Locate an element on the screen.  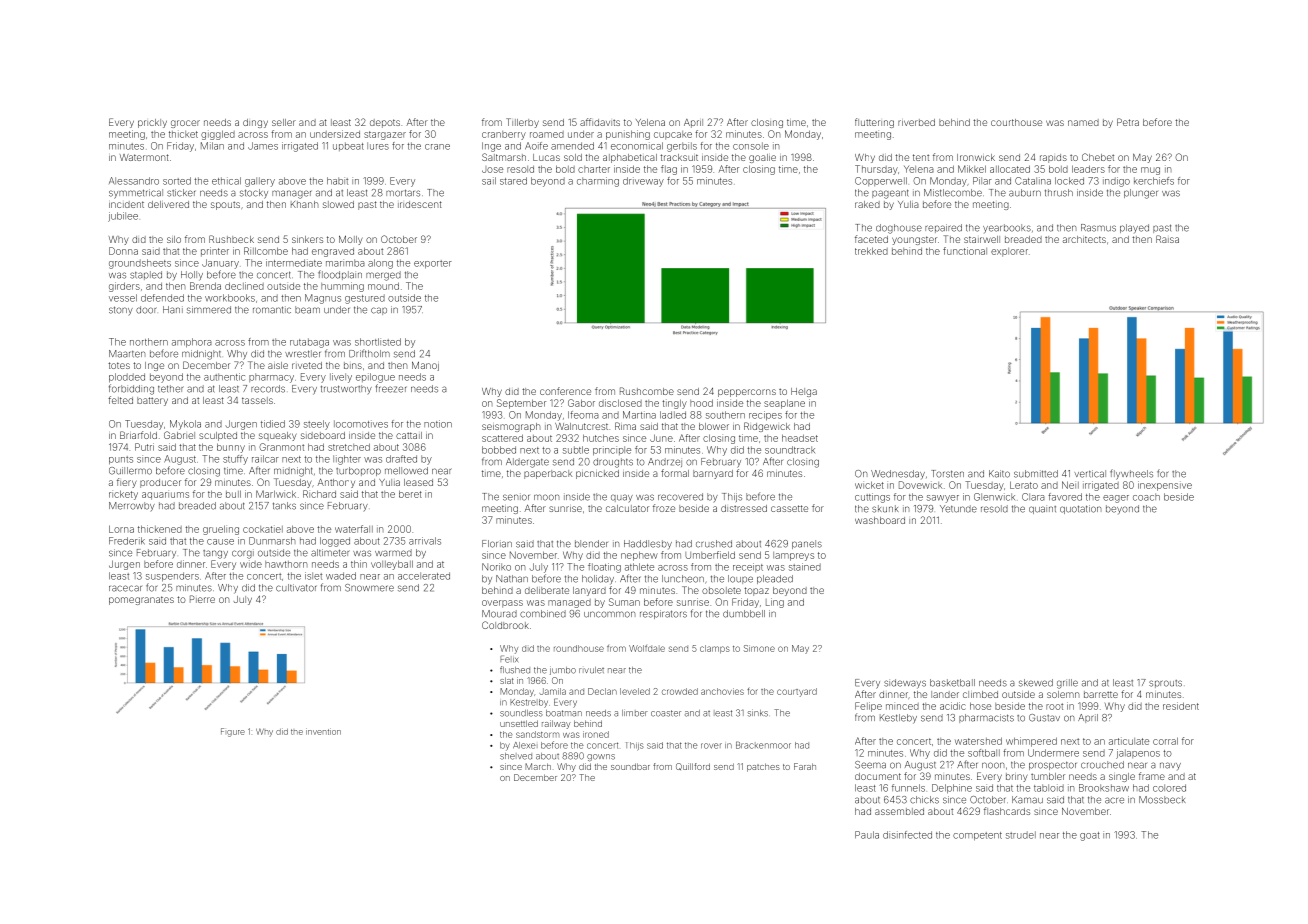
Paula is located at coordinates (867, 835).
